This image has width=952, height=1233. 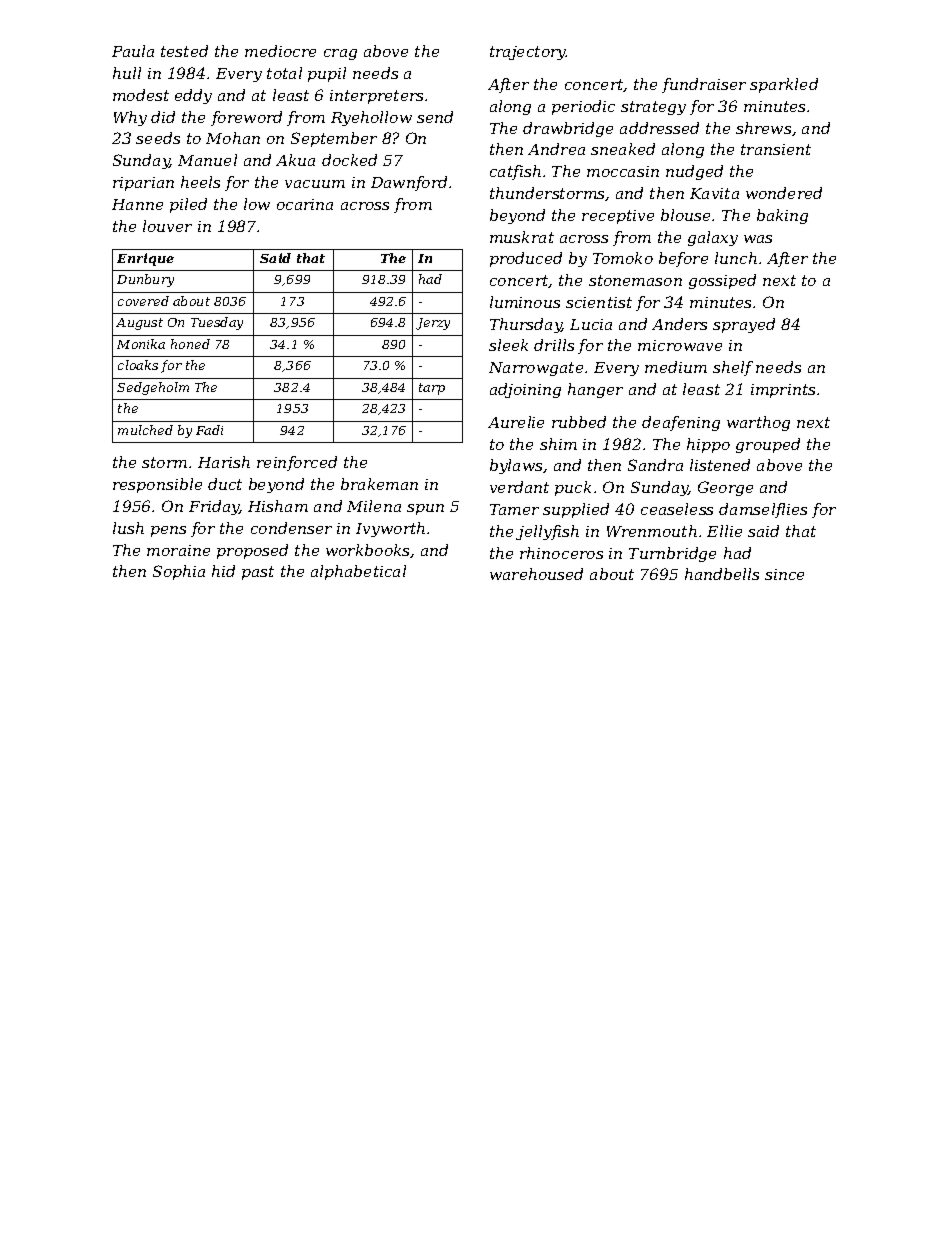 I want to click on tarp, so click(x=432, y=389).
